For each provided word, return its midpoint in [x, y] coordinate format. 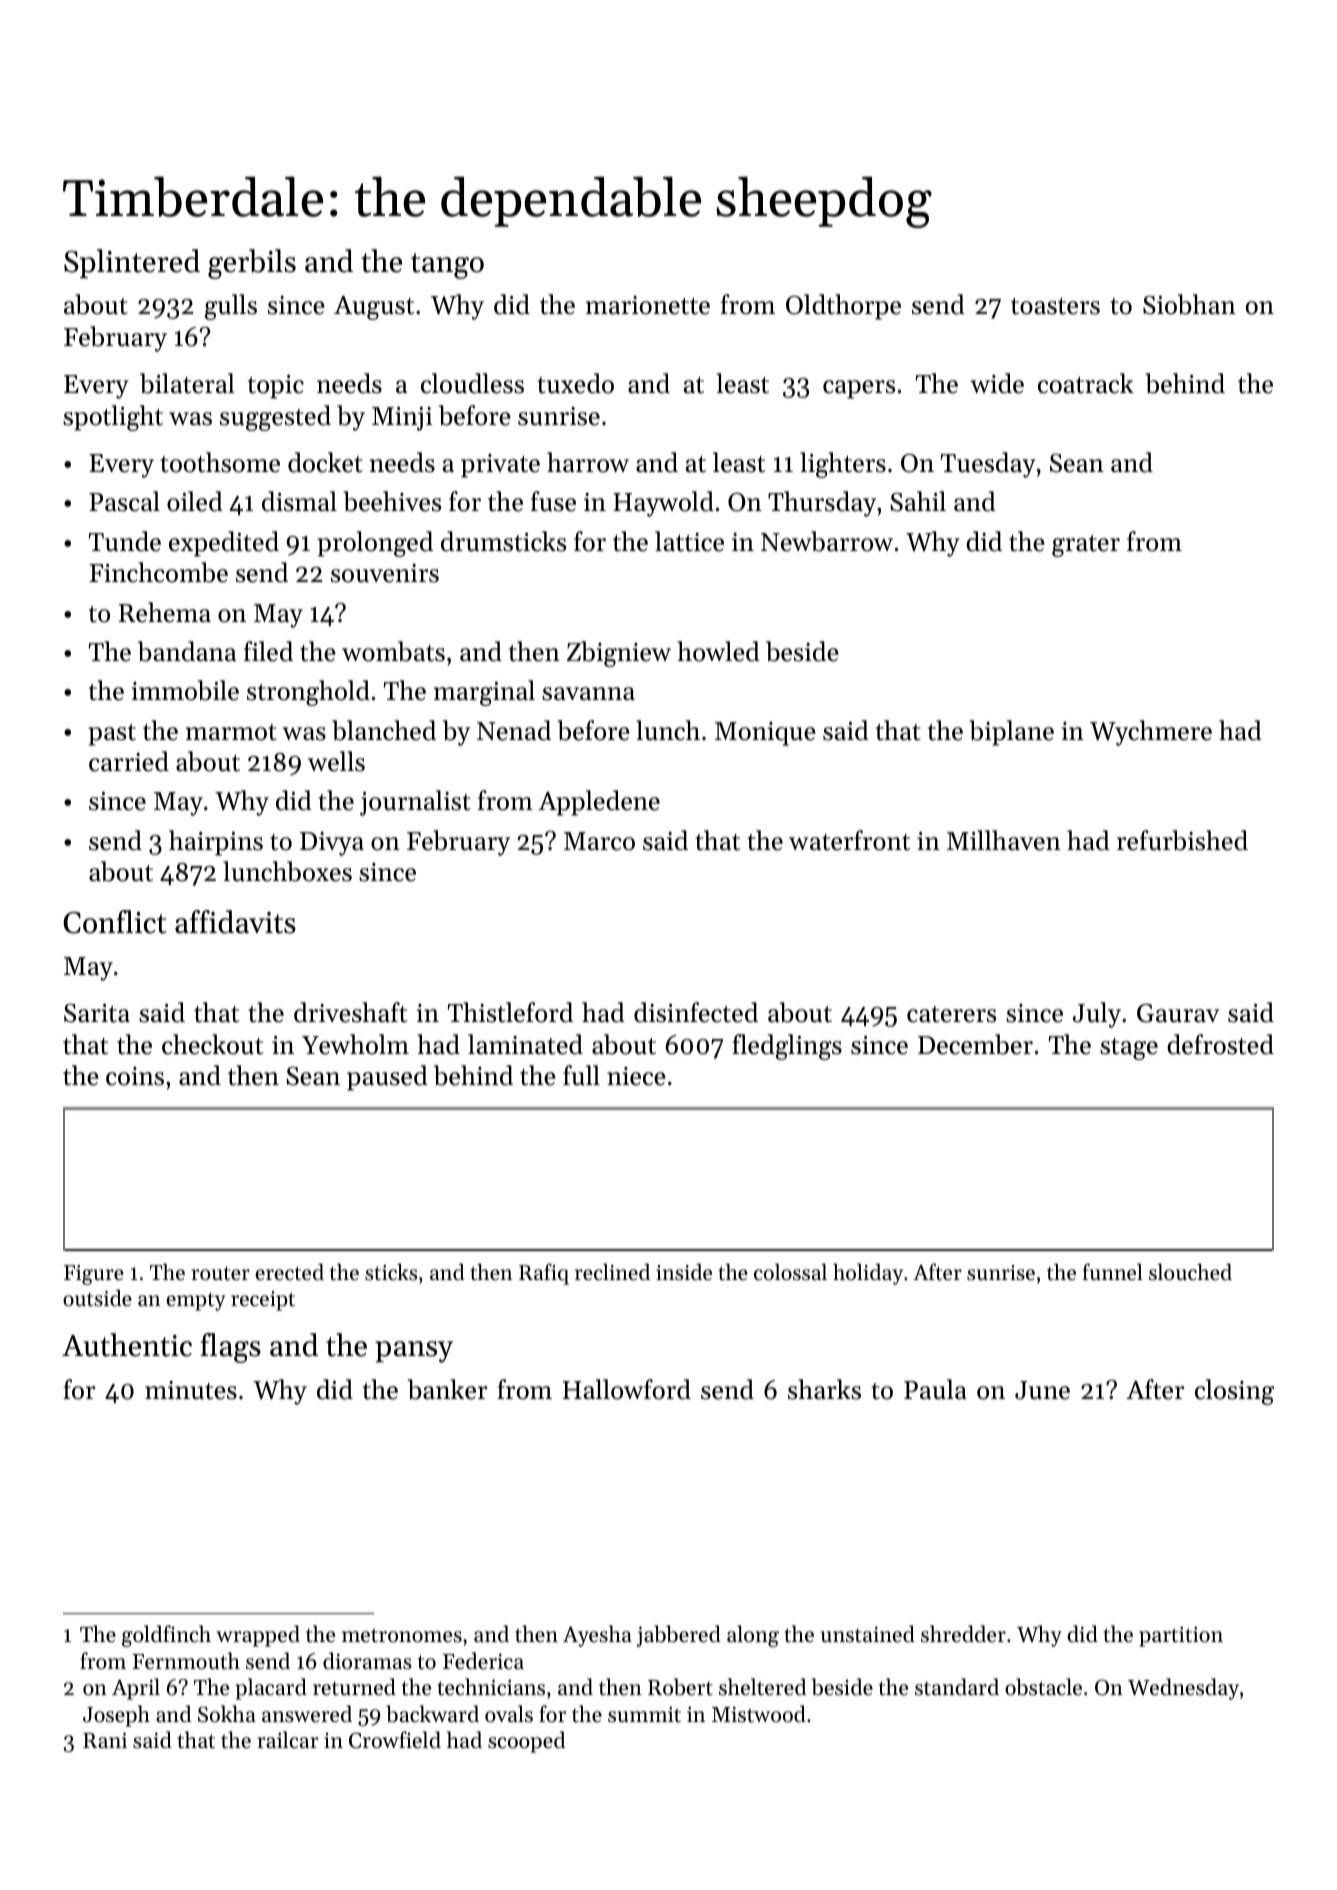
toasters [1055, 306]
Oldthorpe [843, 307]
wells [336, 761]
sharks [824, 1389]
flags [230, 1348]
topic [276, 387]
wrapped [258, 1636]
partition [1181, 1636]
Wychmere [1151, 733]
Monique [765, 734]
